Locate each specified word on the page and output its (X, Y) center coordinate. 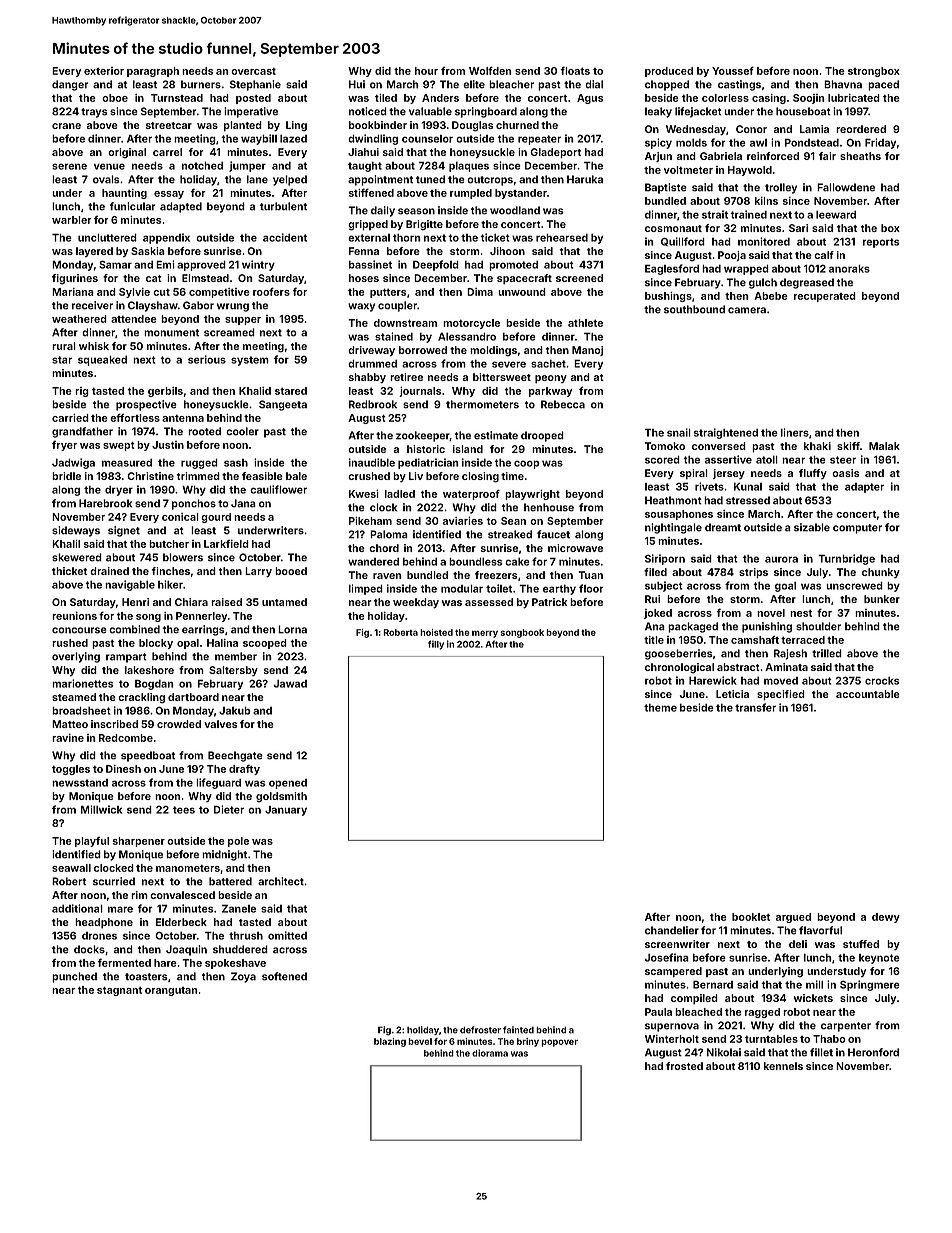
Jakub (235, 710)
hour (426, 71)
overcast (253, 71)
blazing (390, 1042)
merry (485, 634)
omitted (287, 935)
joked (658, 614)
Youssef (733, 70)
